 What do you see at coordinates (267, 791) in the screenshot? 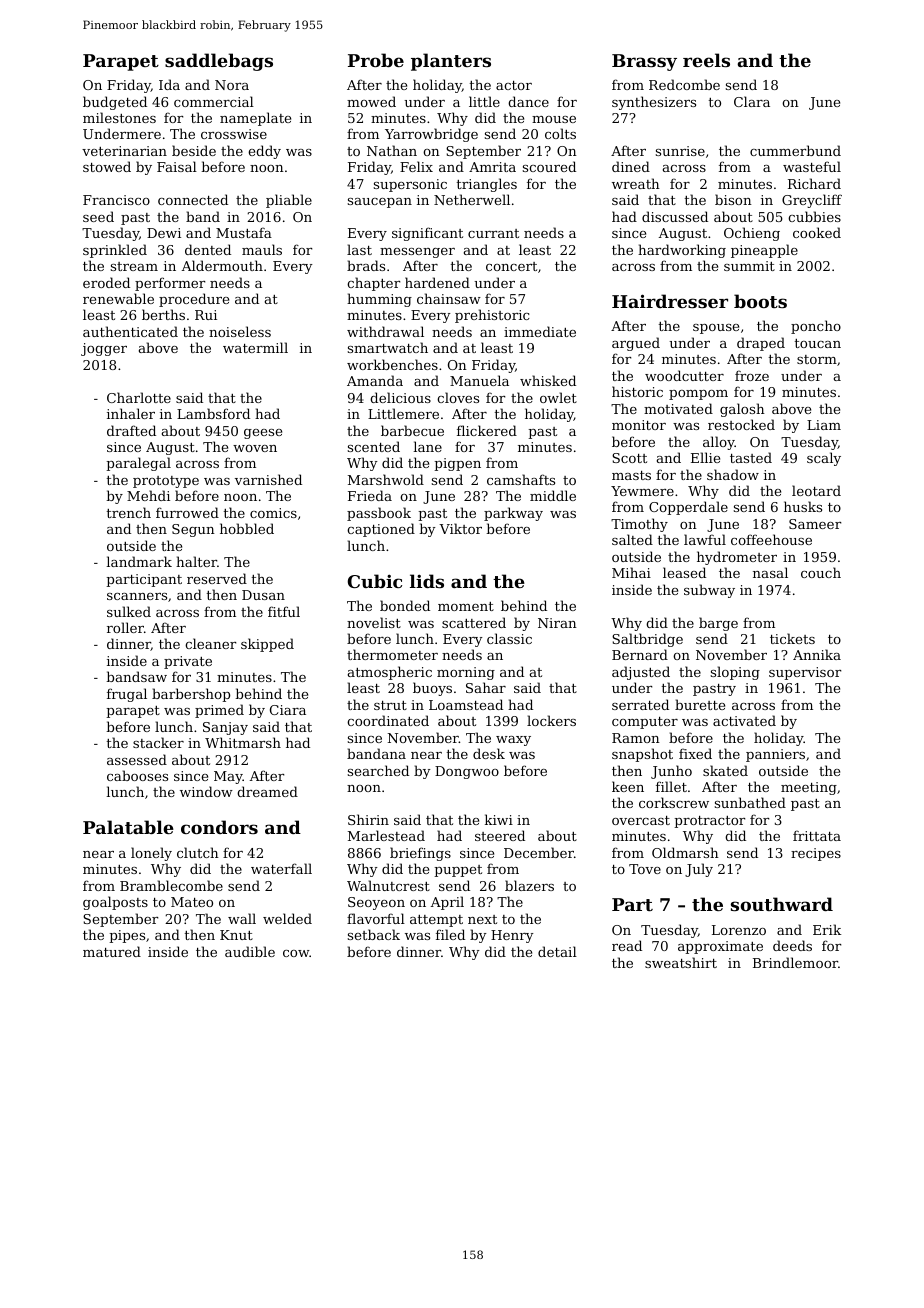
I see `dreamed` at bounding box center [267, 791].
